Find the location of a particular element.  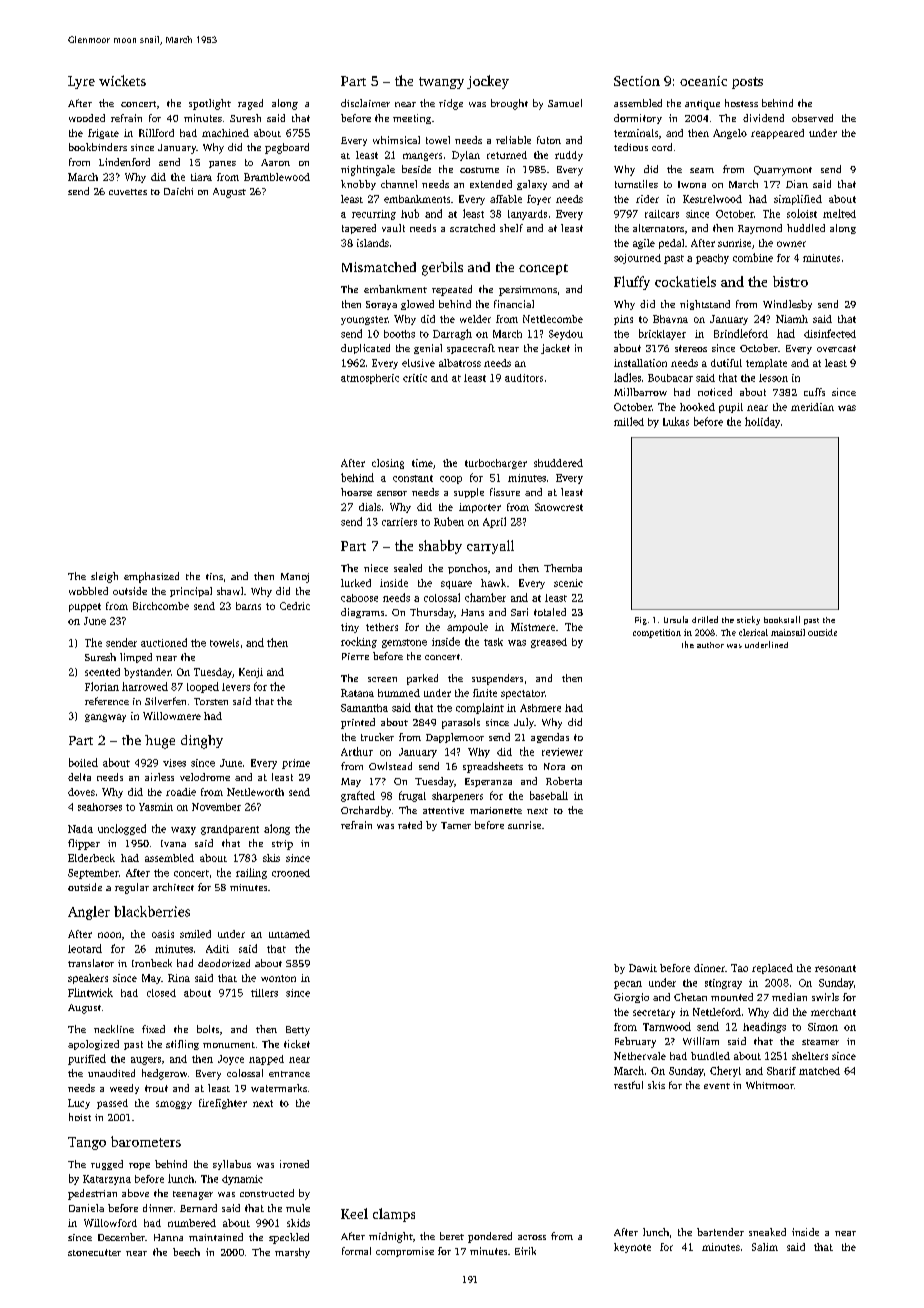

cuvettes is located at coordinates (128, 192).
